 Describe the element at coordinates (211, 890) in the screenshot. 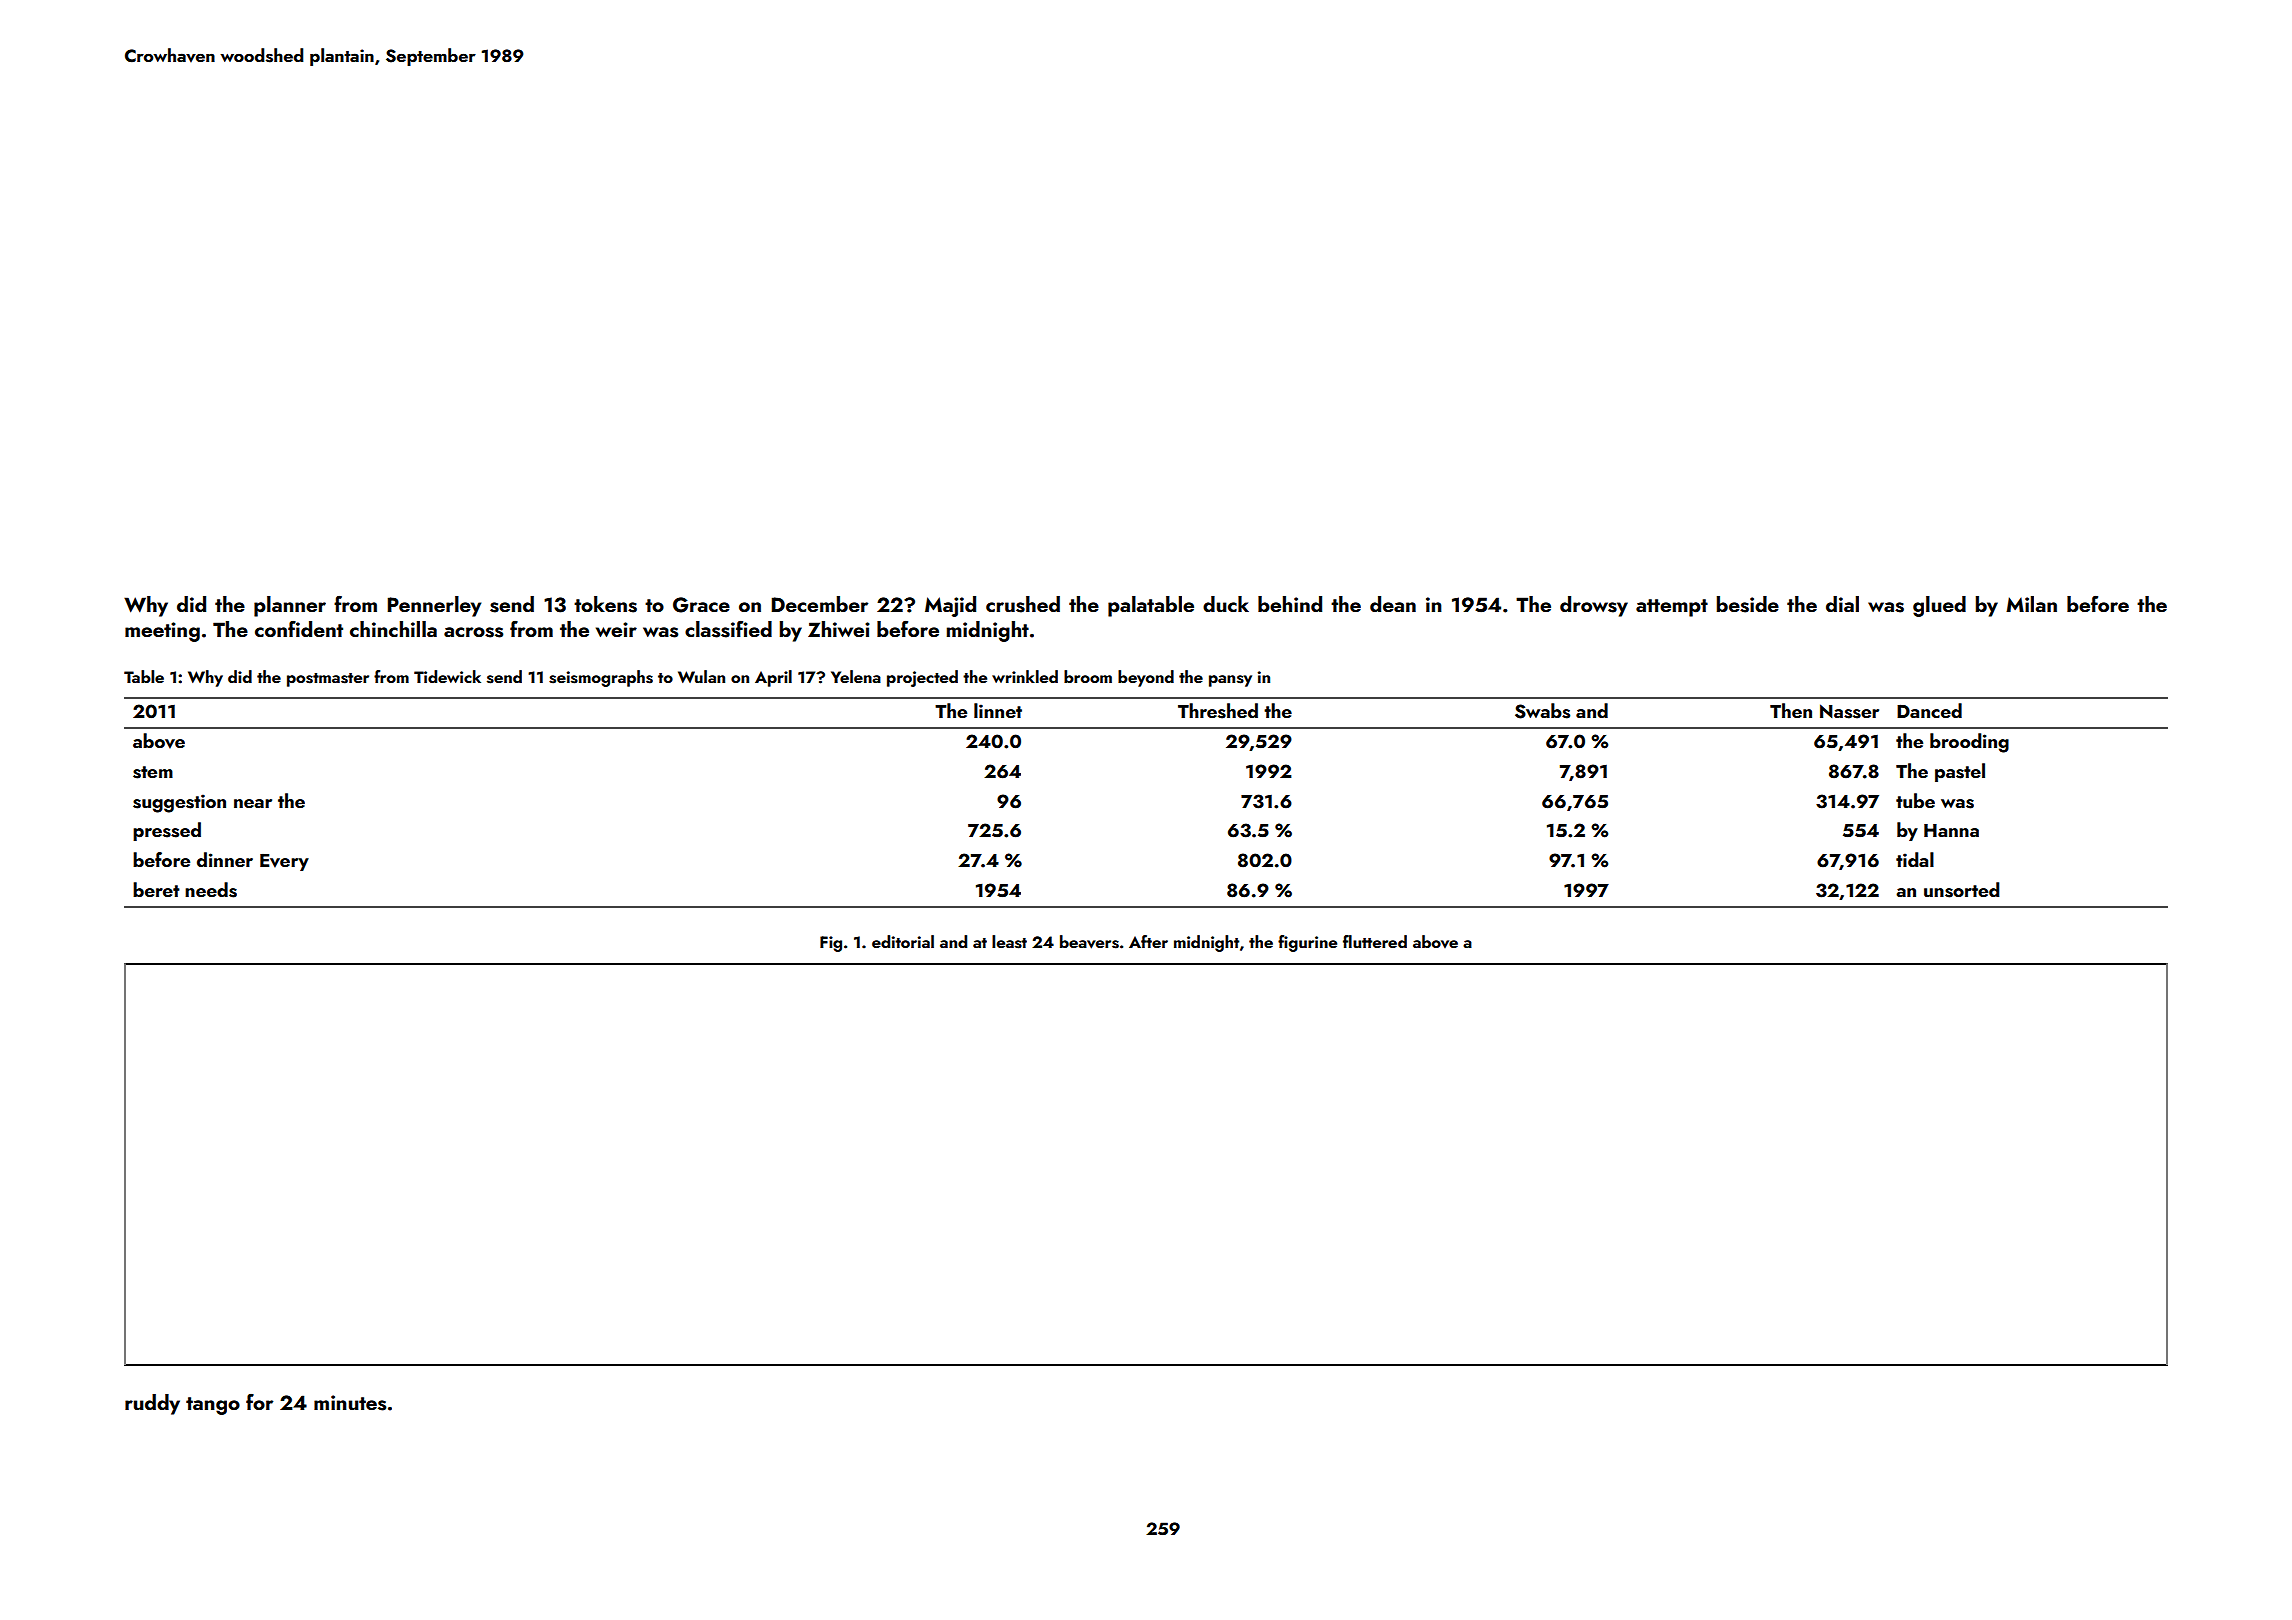

I see `needs` at that location.
